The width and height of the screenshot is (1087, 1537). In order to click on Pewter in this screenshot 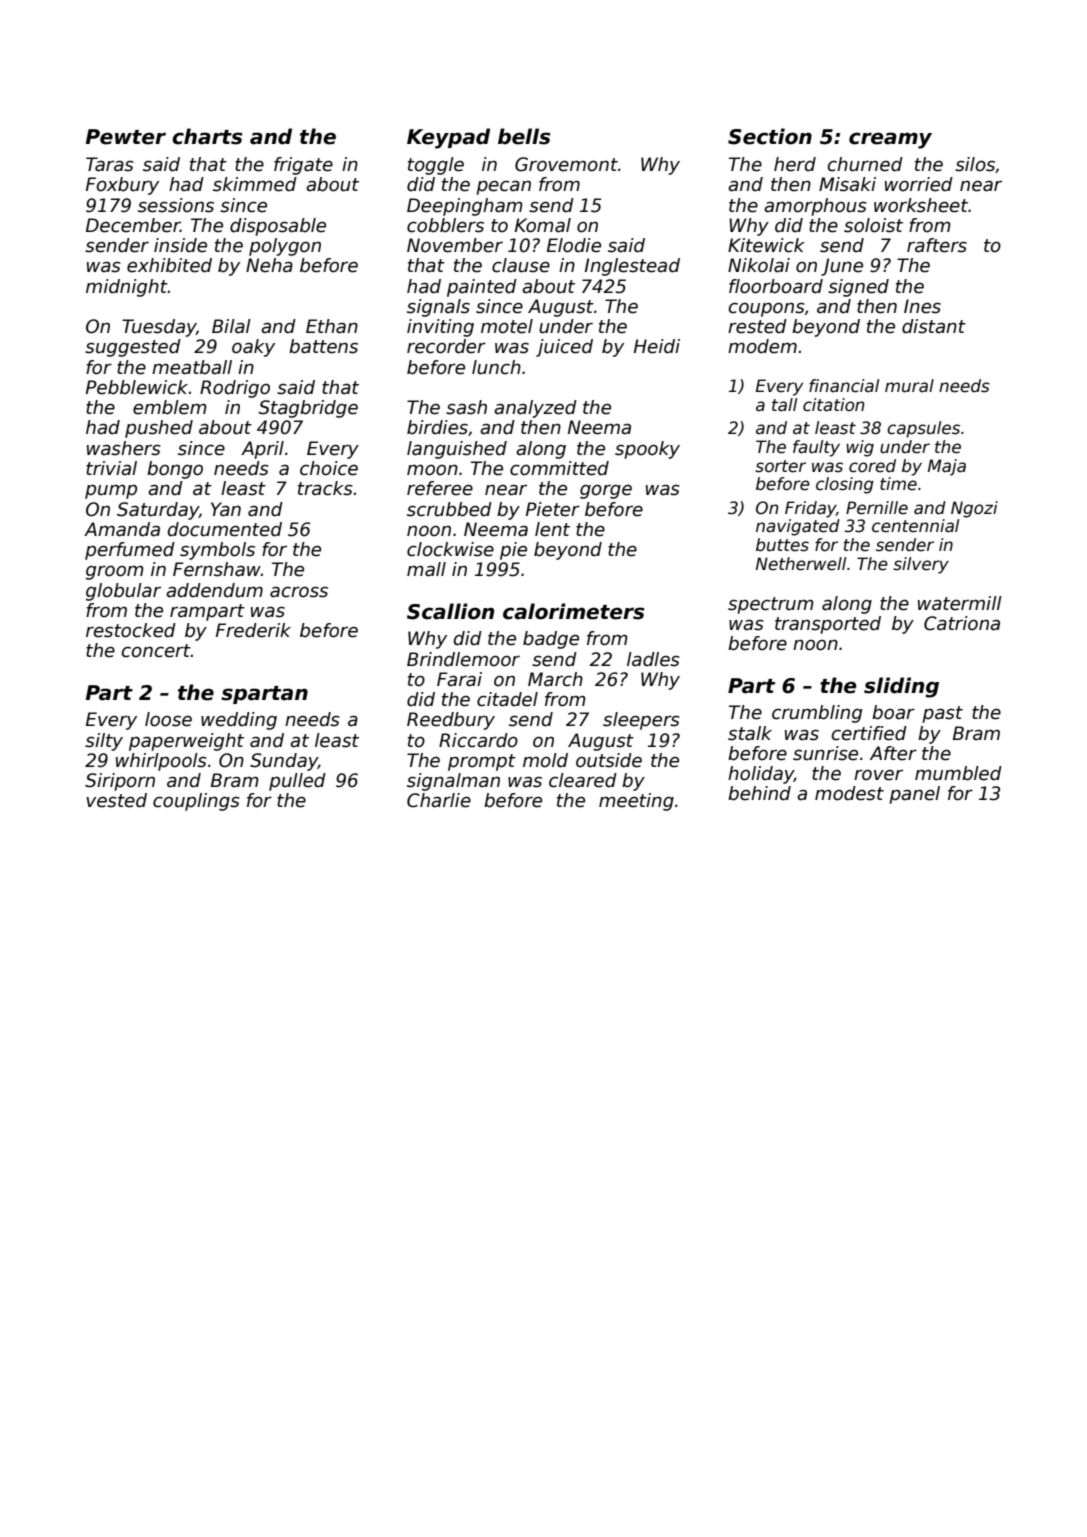, I will do `click(126, 137)`.
